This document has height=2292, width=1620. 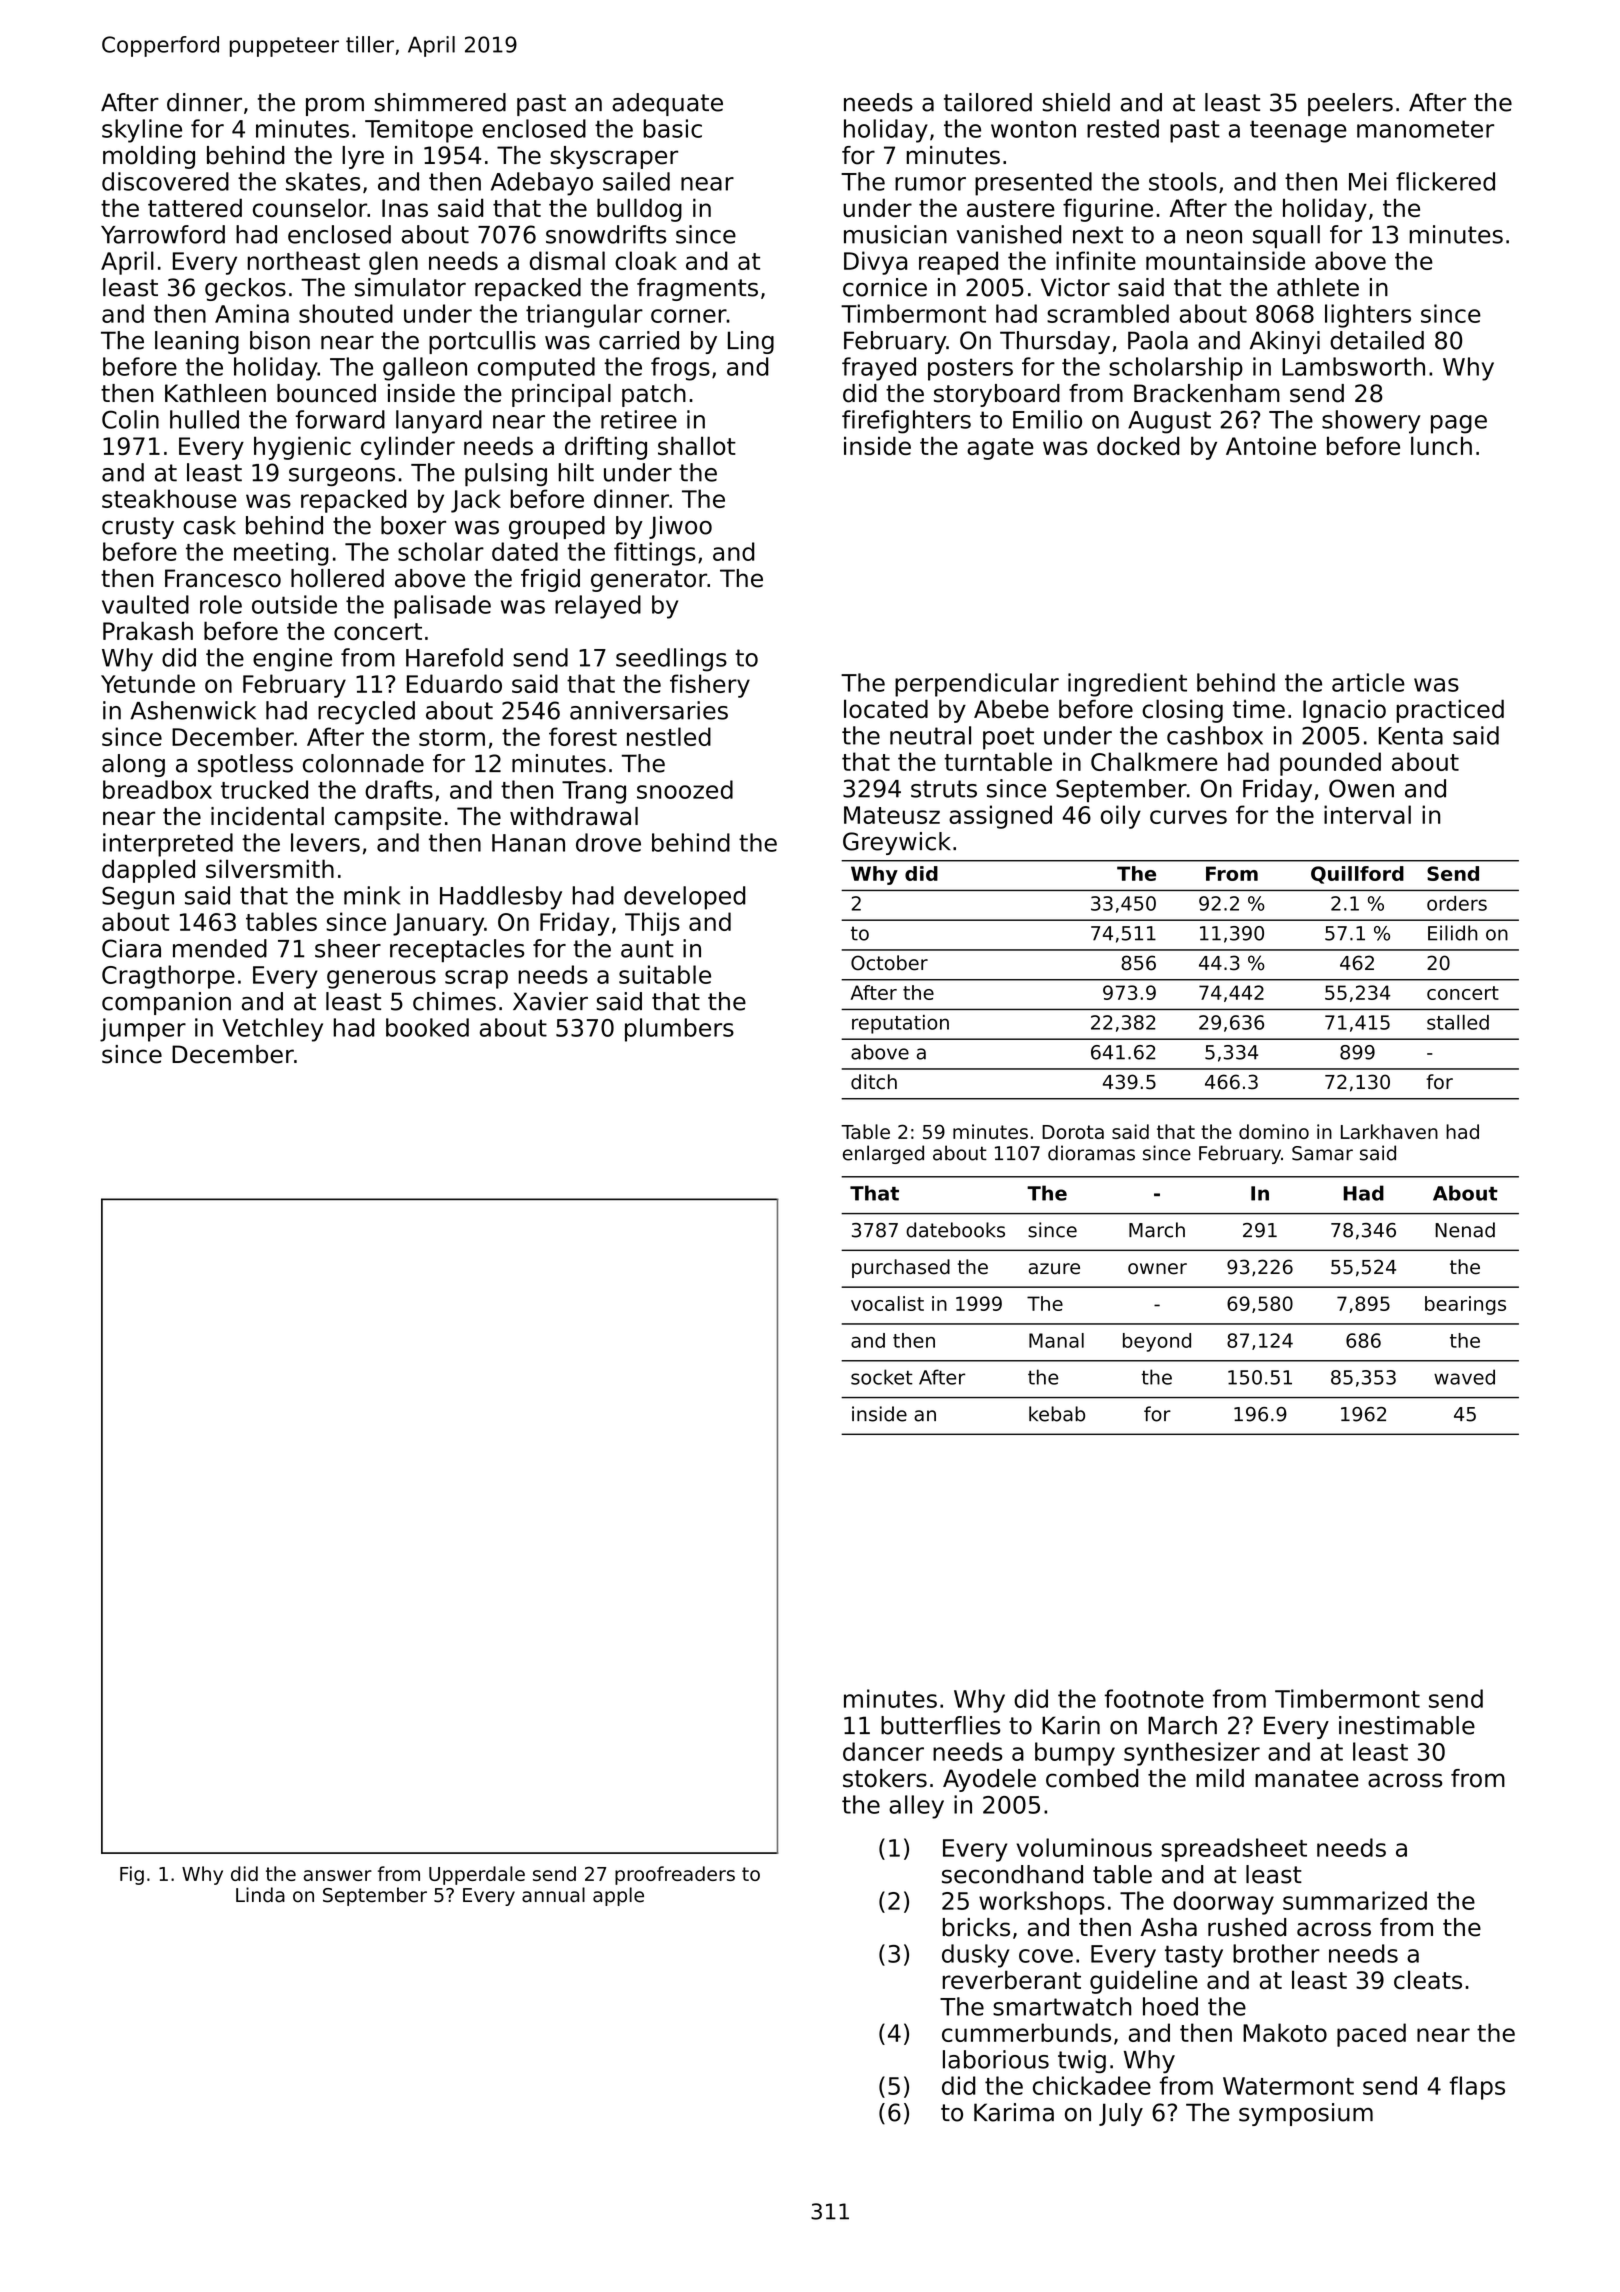 I want to click on detailed, so click(x=1377, y=340).
